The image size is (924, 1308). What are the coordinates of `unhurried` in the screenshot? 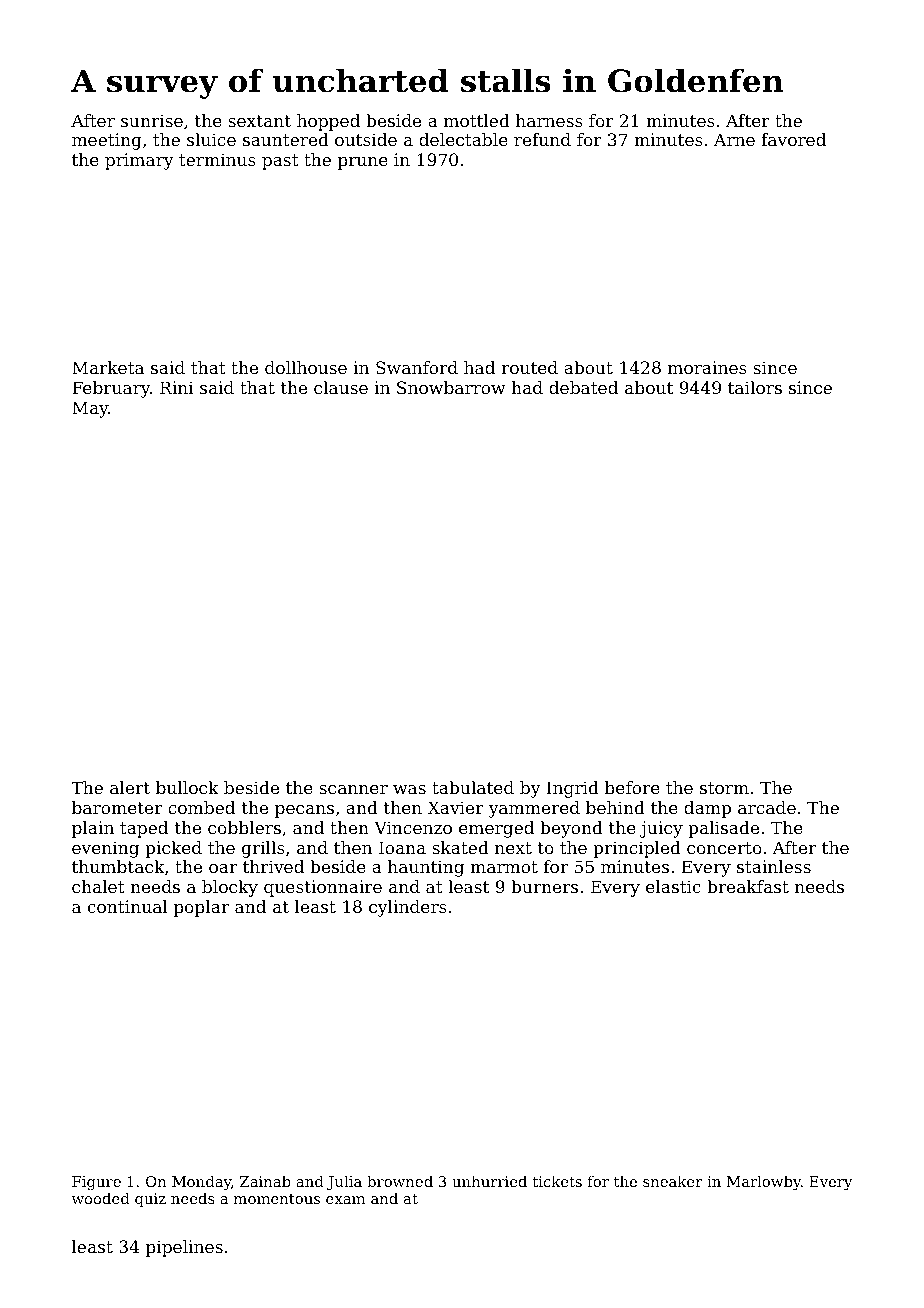 It's located at (489, 1181).
